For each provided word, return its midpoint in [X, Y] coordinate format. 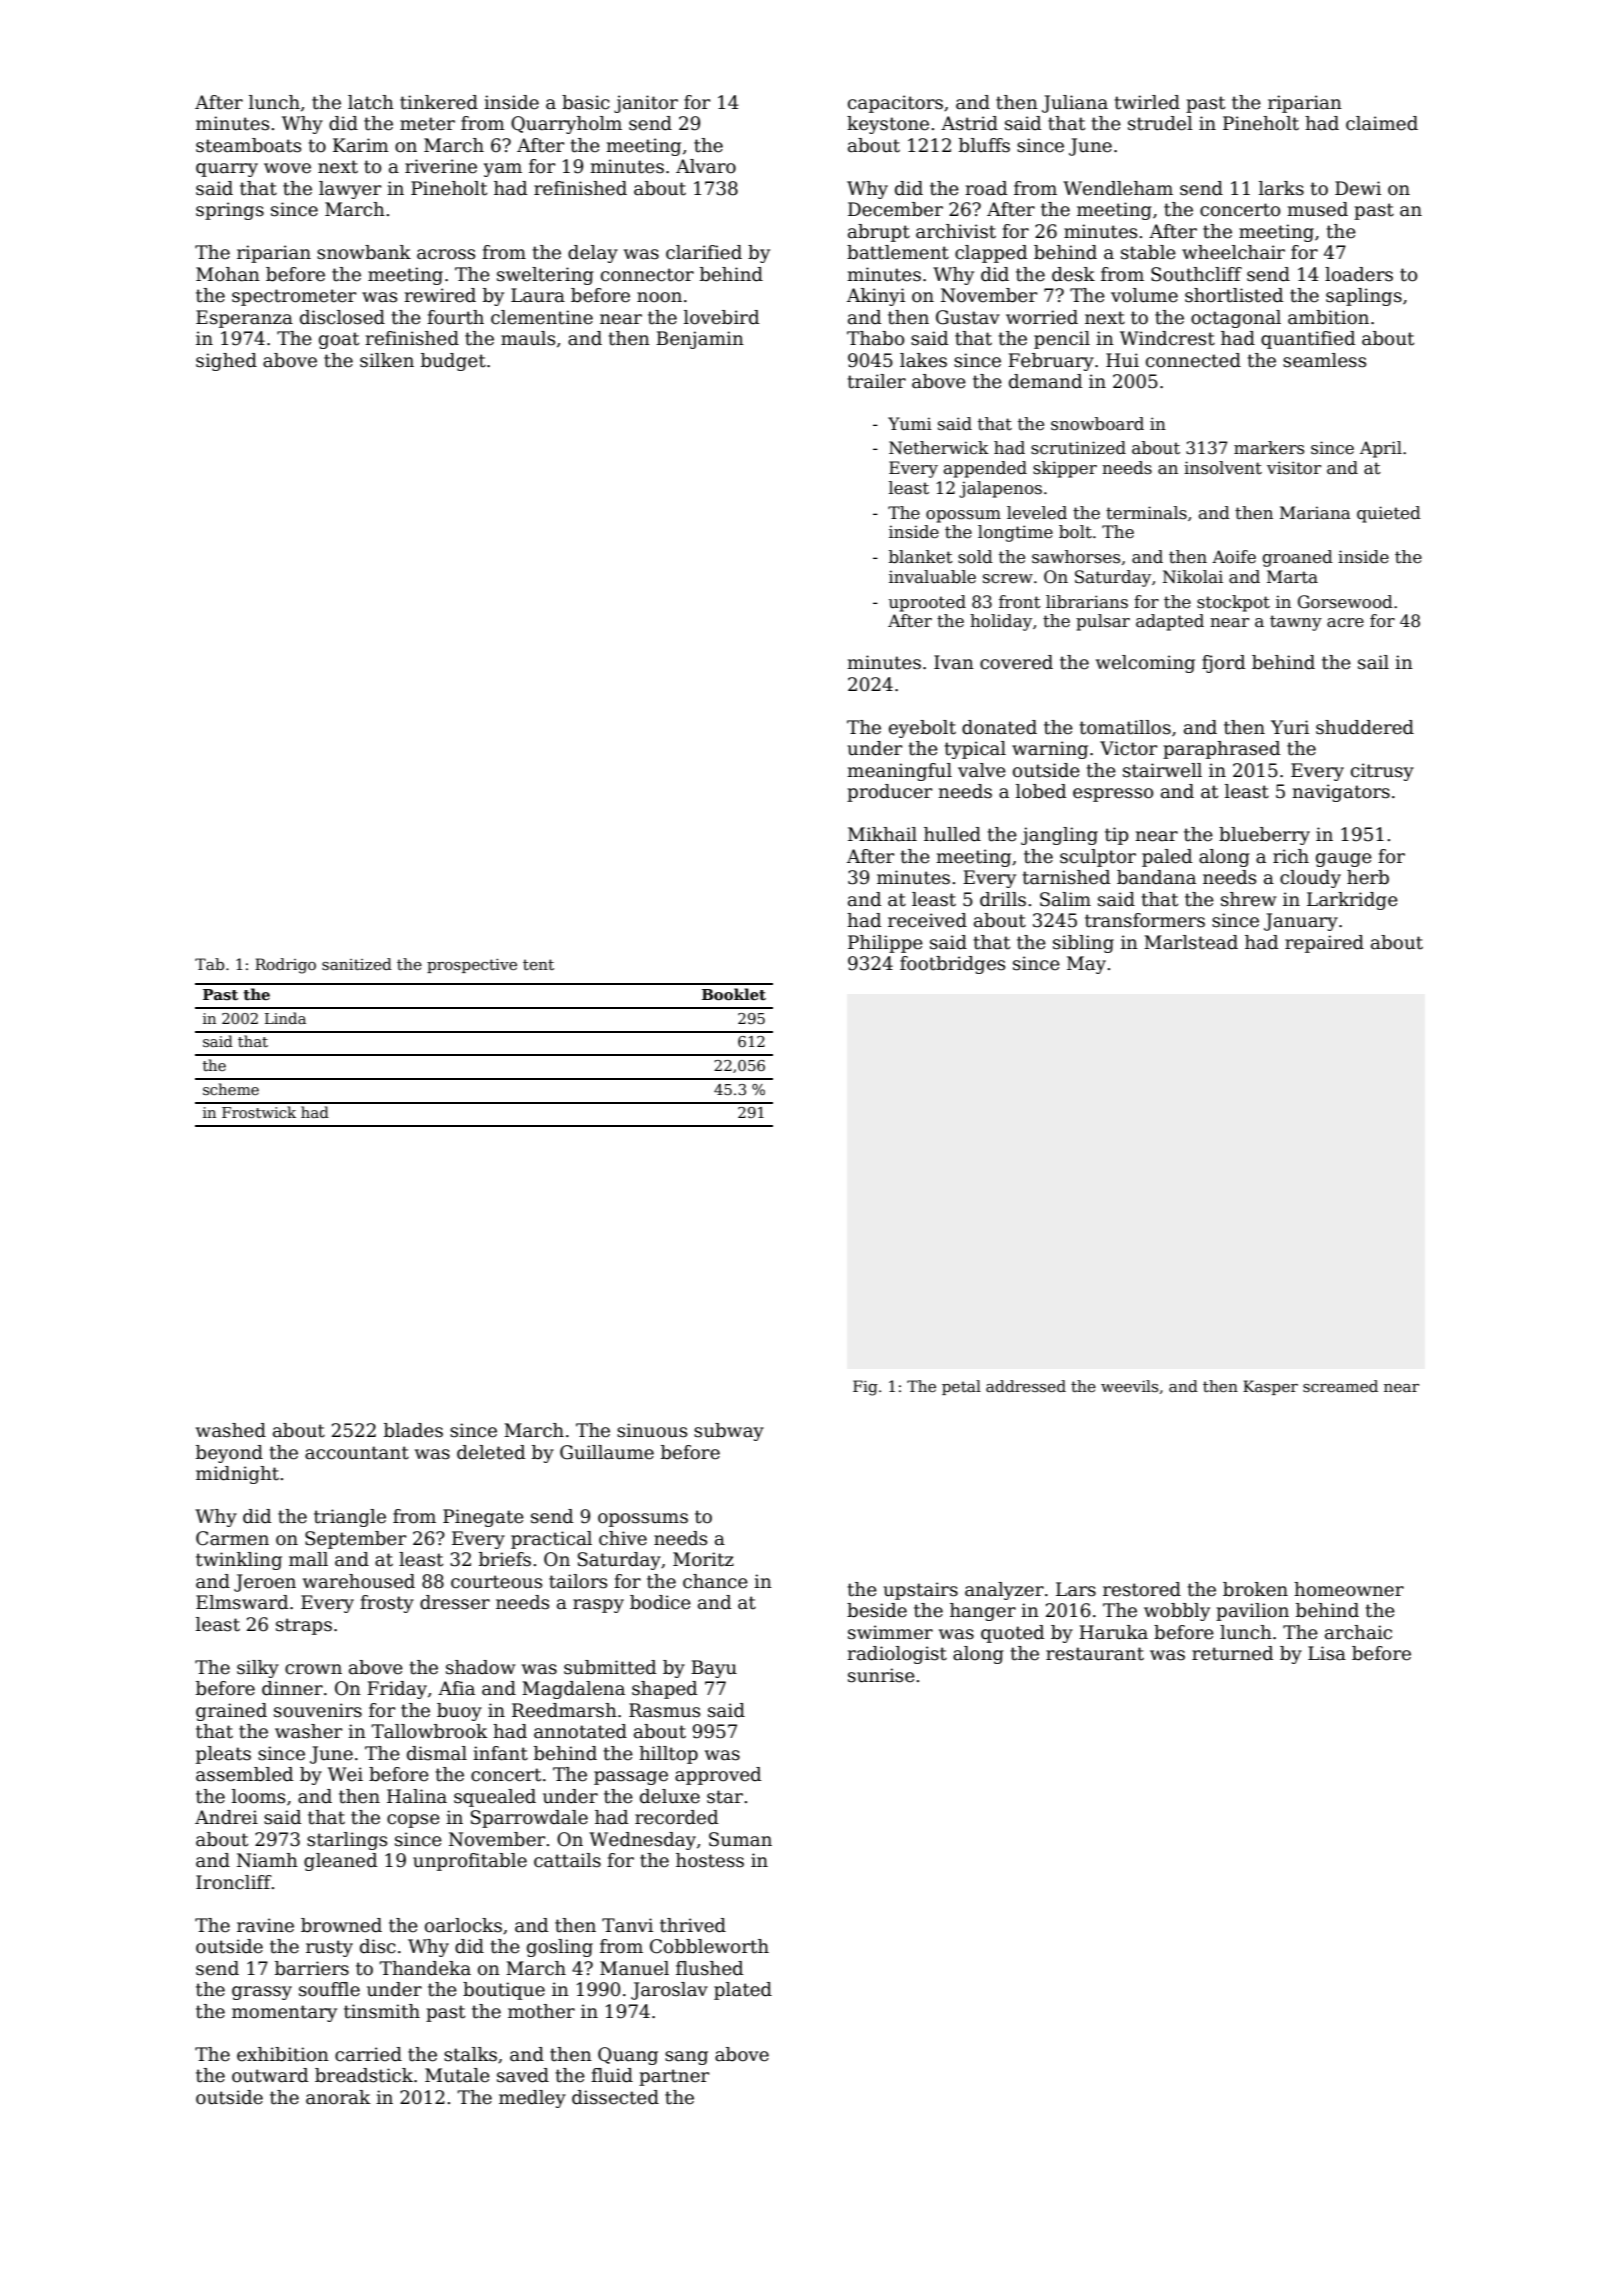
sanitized [357, 964]
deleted [491, 1452]
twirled [1147, 102]
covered [1016, 662]
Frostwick [259, 1112]
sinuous [652, 1430]
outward [270, 2075]
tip [1116, 836]
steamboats [248, 145]
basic [586, 102]
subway [729, 1432]
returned [1233, 1653]
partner [674, 2077]
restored [1142, 1589]
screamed [1340, 1386]
